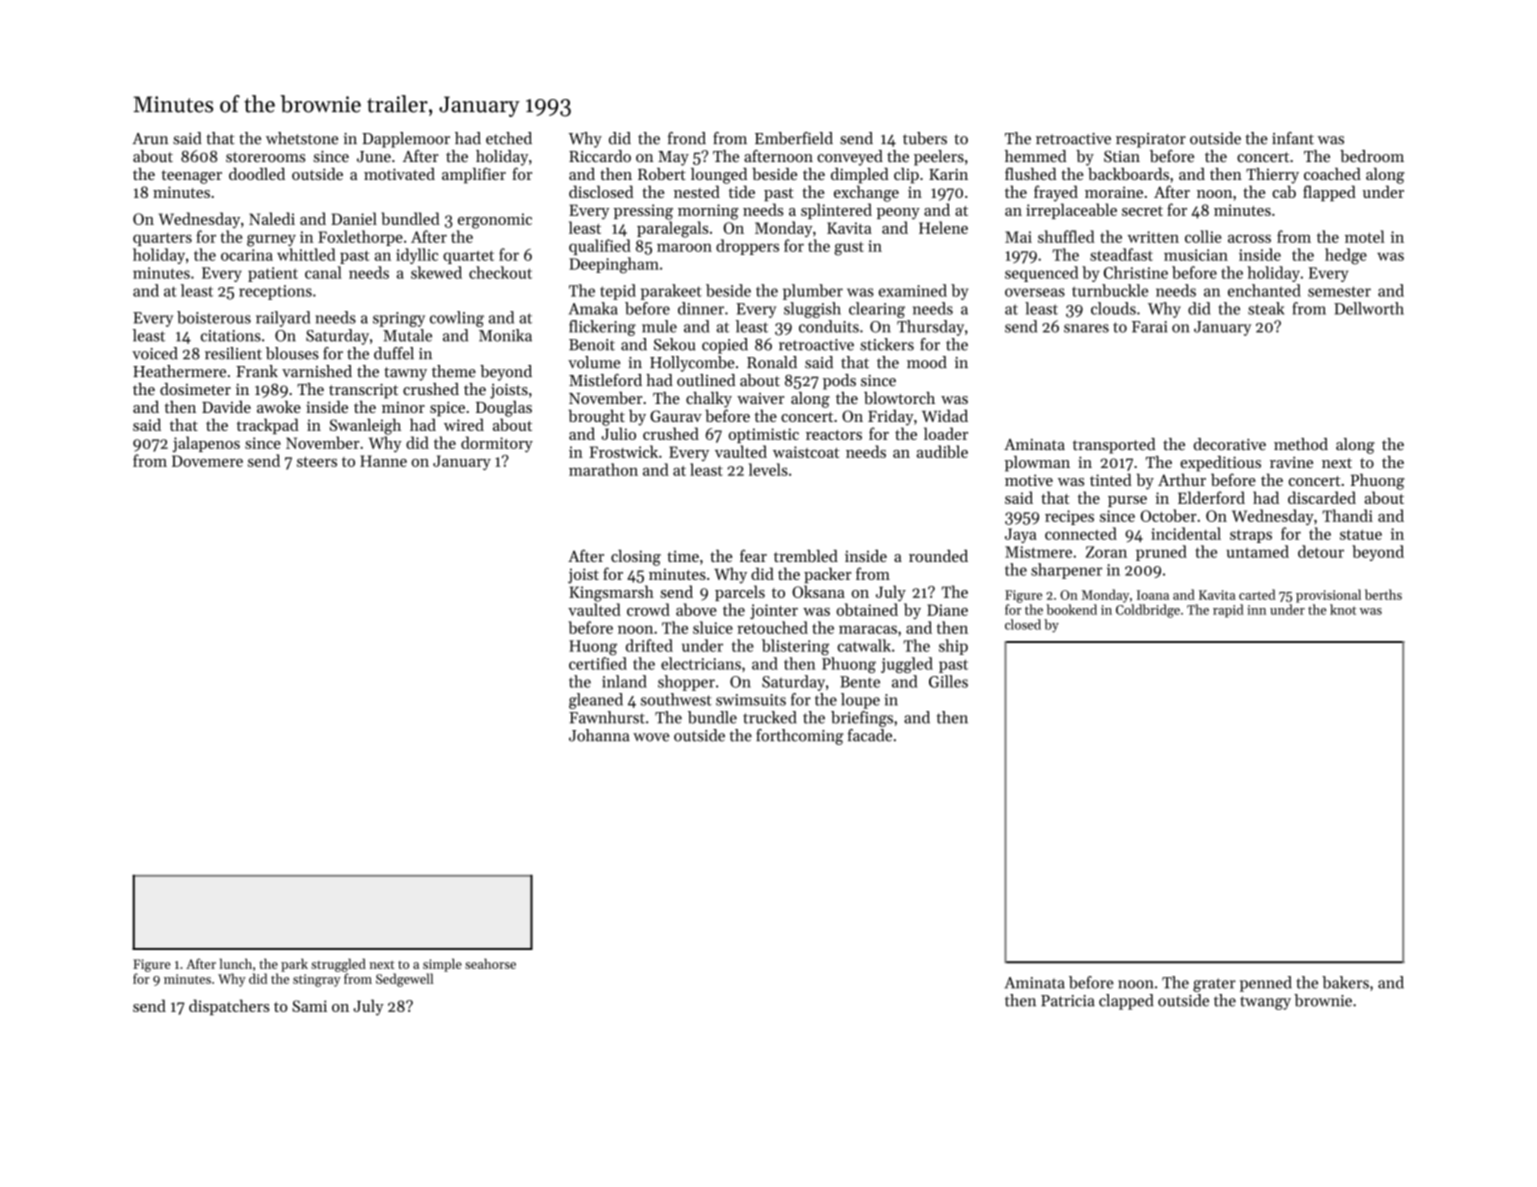  I want to click on Johanna, so click(599, 735).
